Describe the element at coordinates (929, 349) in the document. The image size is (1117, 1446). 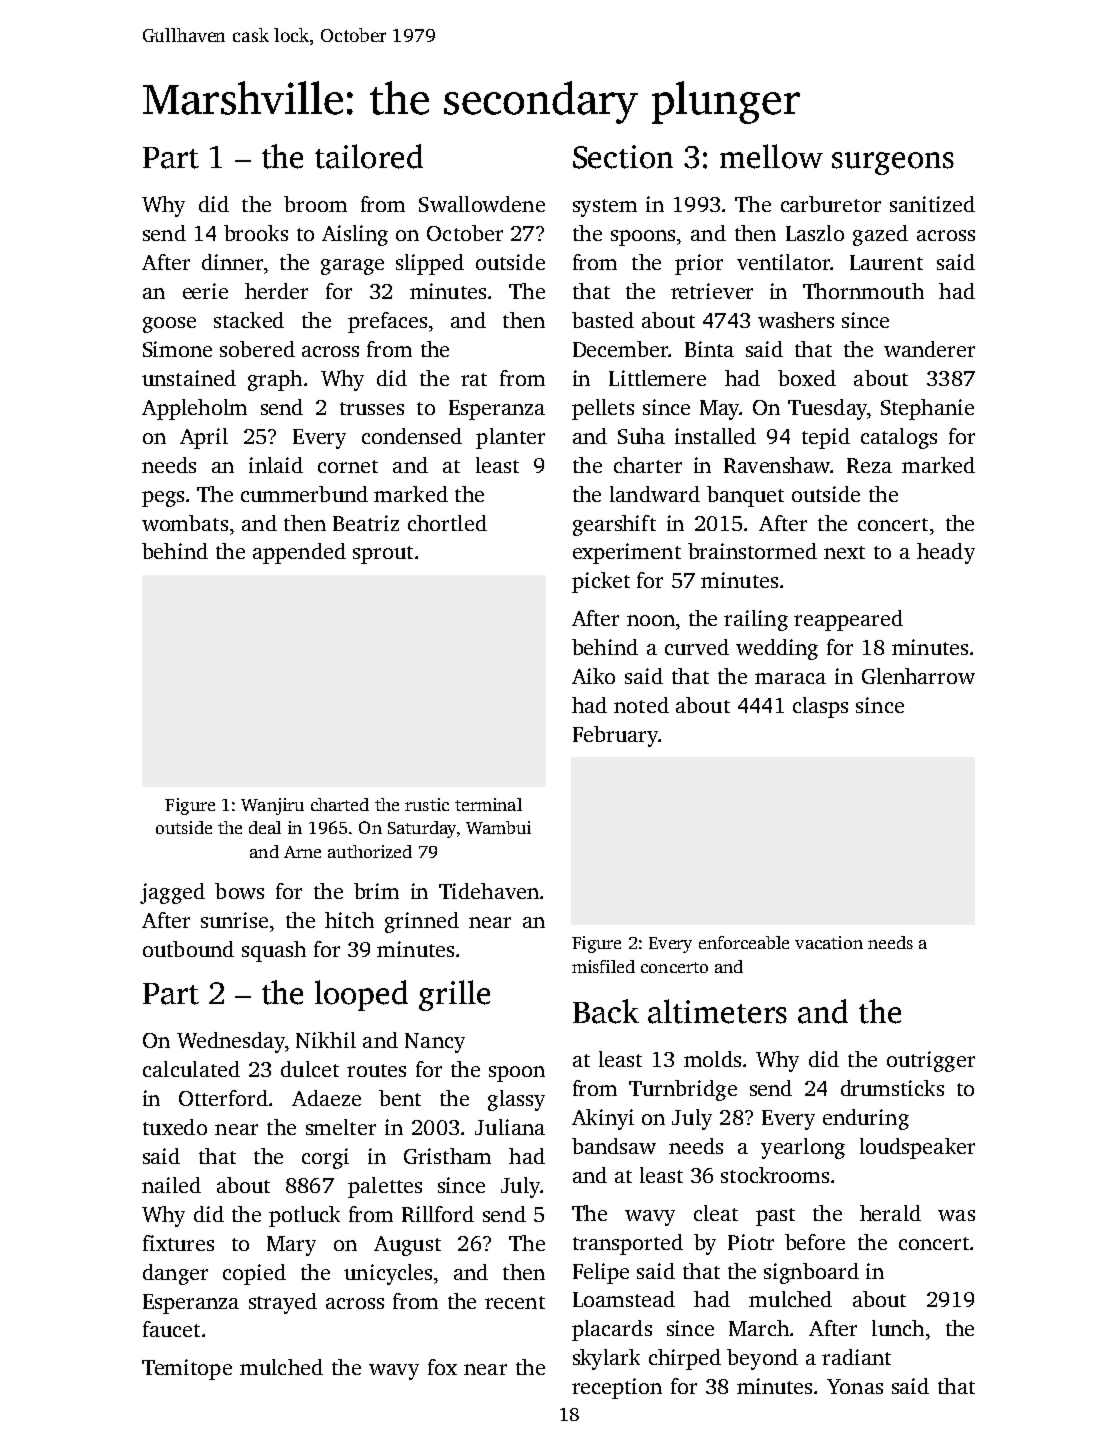
I see `wanderer` at that location.
